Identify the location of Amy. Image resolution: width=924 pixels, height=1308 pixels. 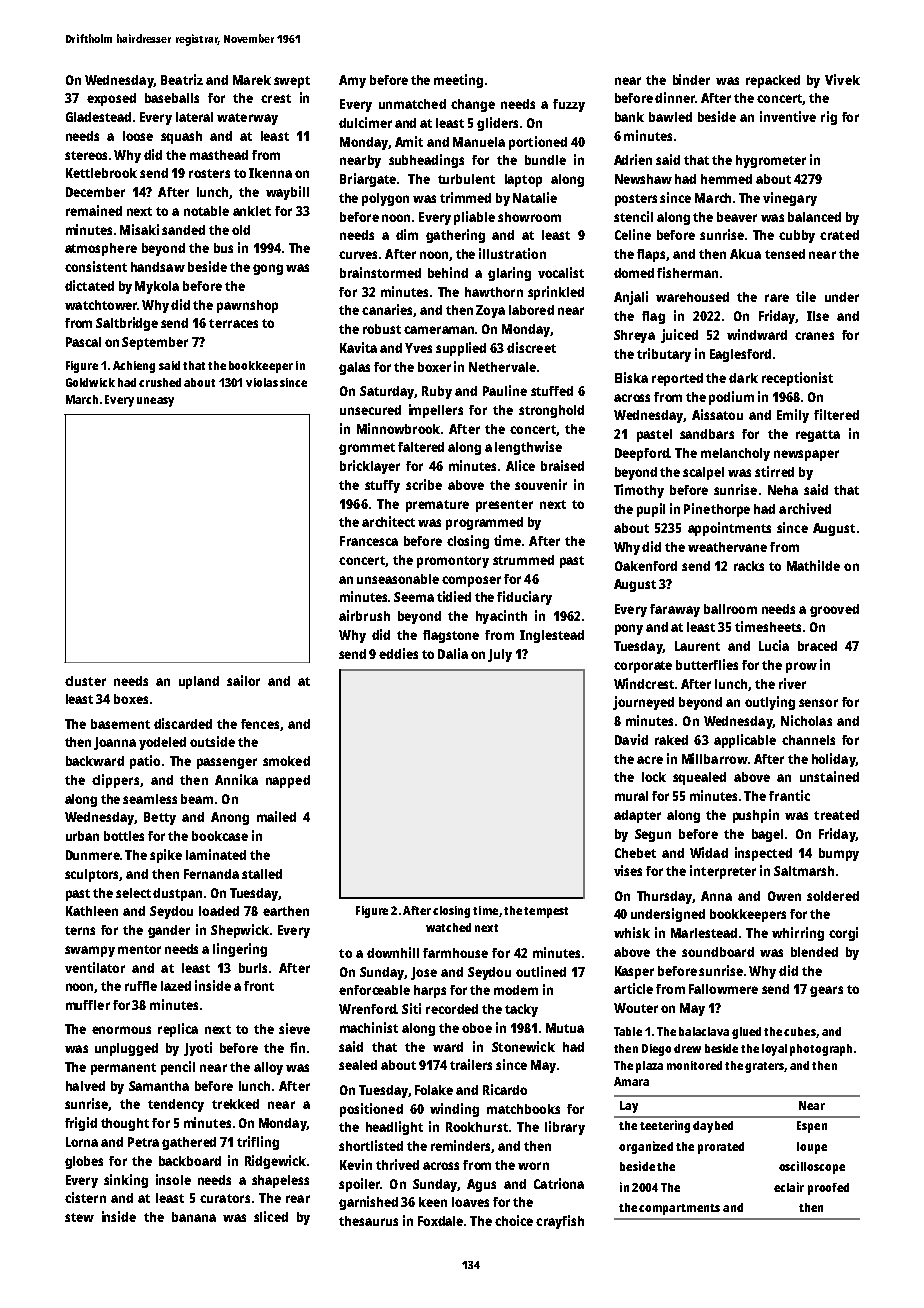
(352, 81).
